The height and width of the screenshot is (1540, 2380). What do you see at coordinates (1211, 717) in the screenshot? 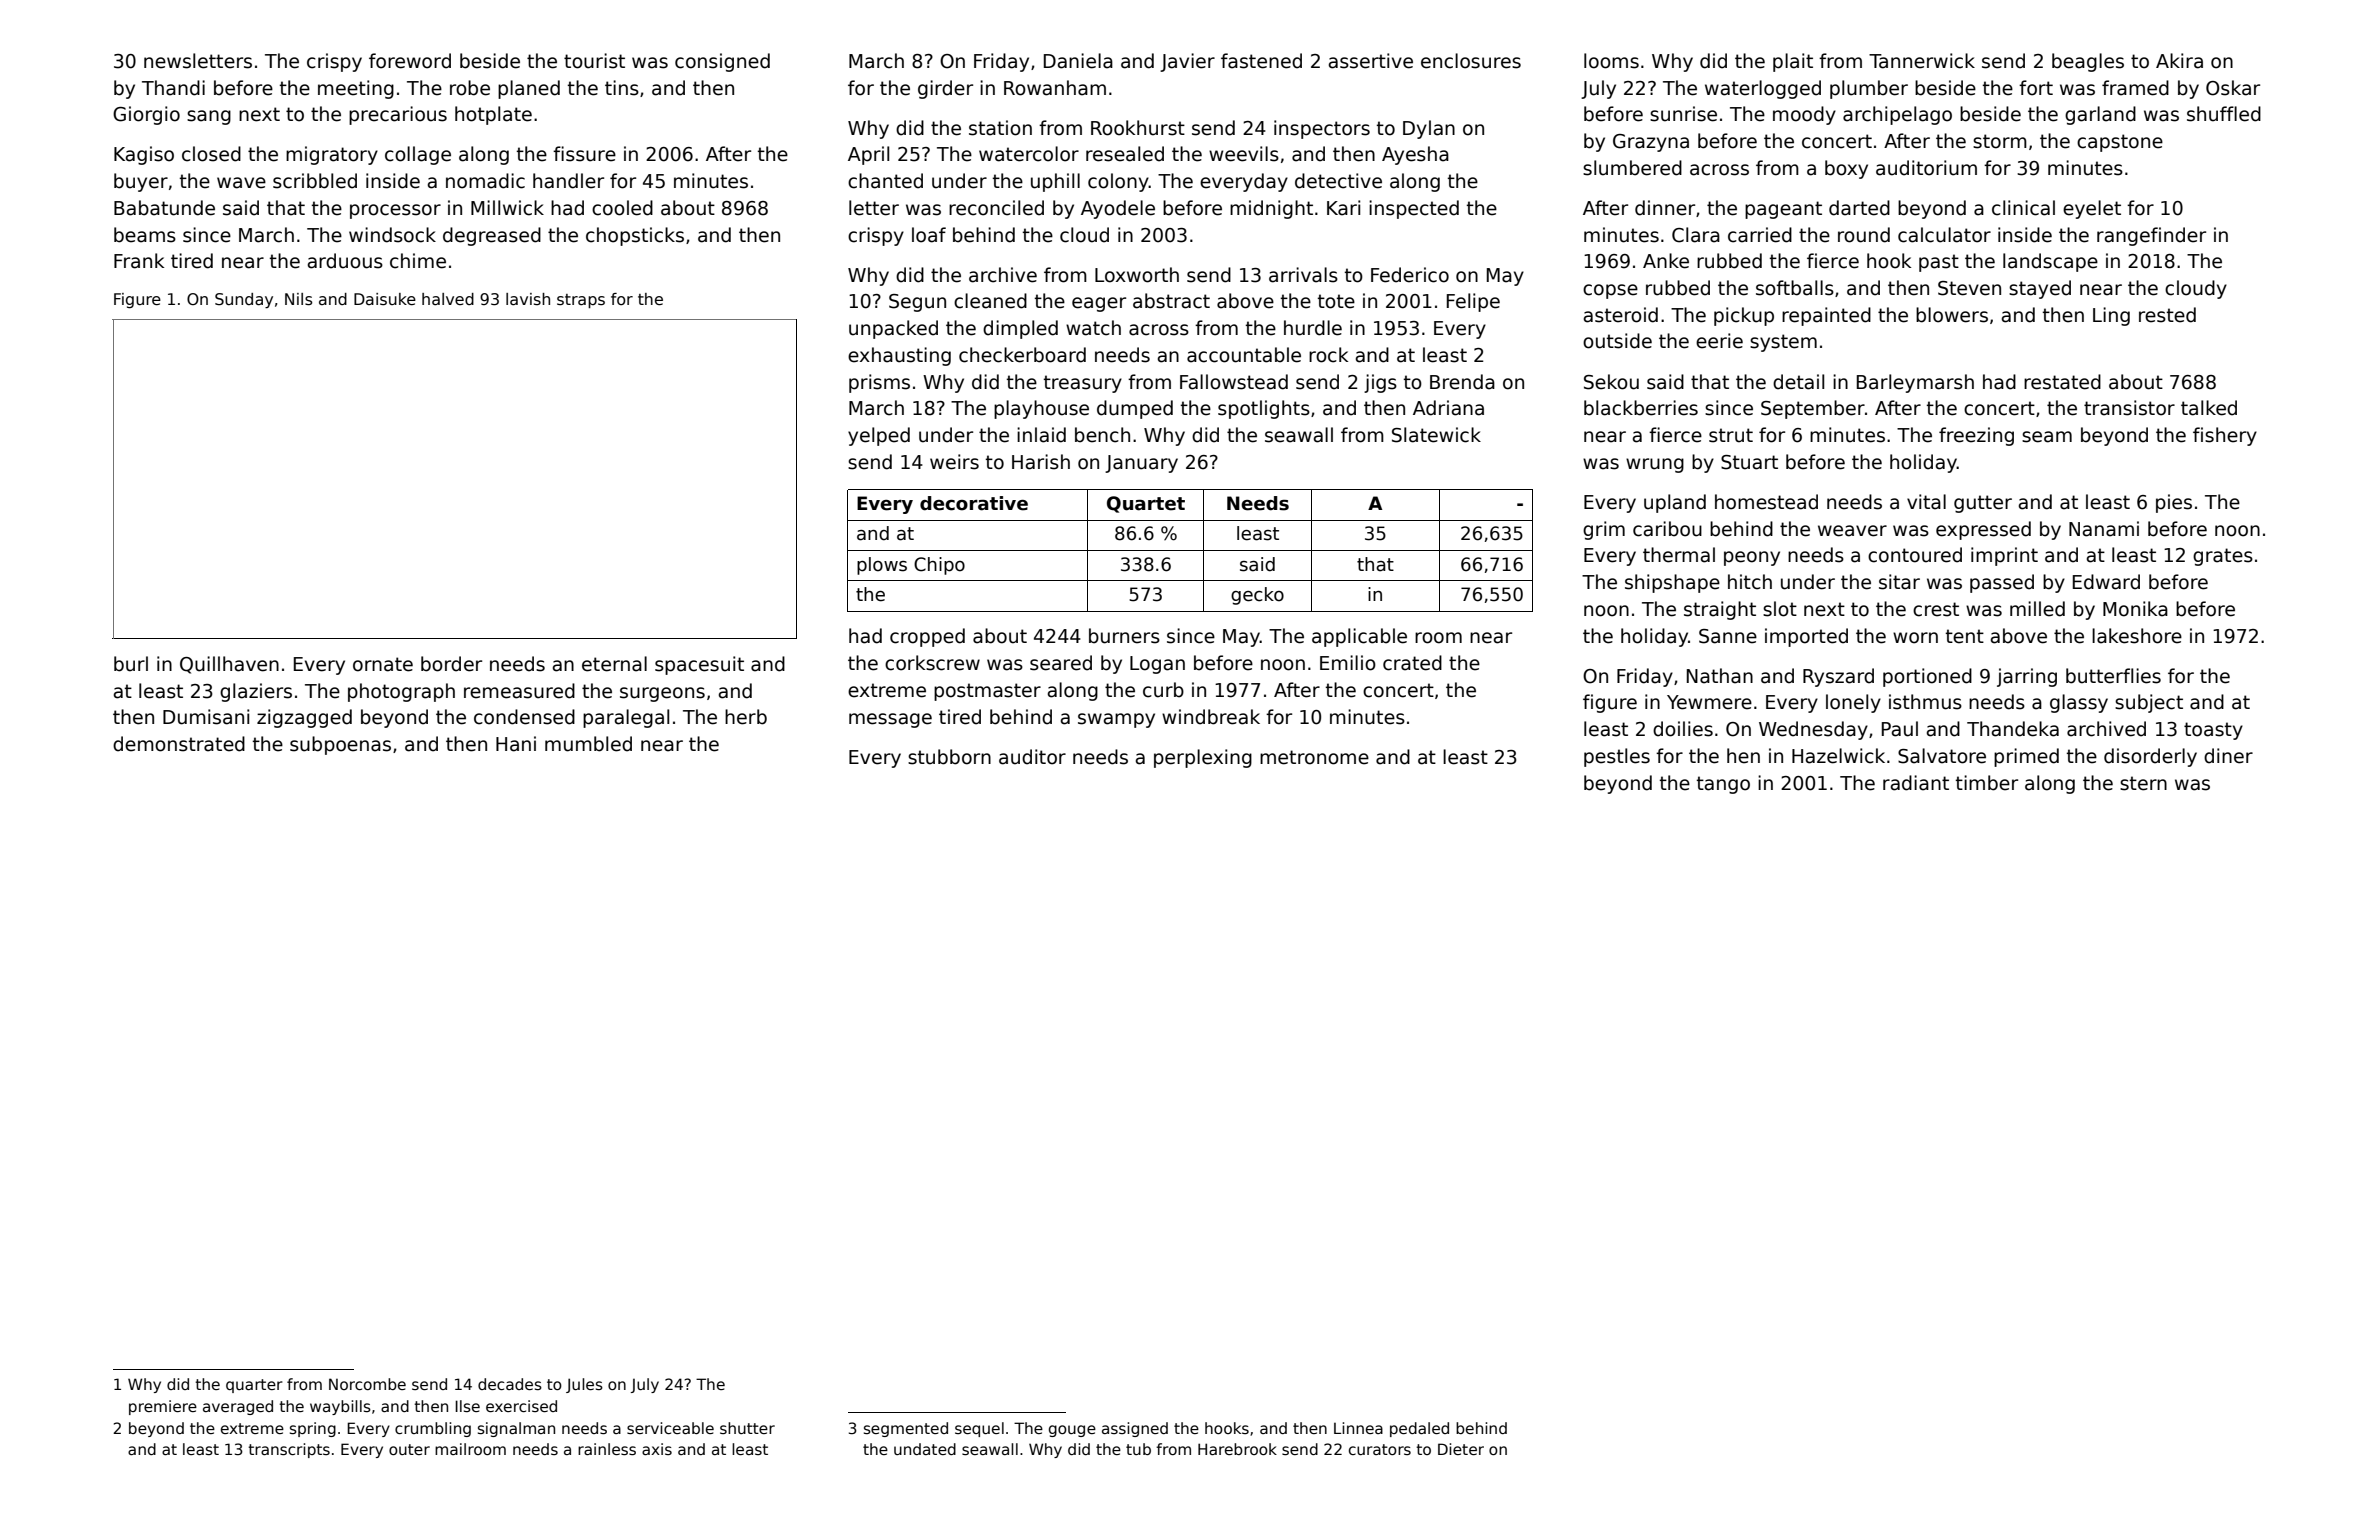
I see `windbreak` at bounding box center [1211, 717].
